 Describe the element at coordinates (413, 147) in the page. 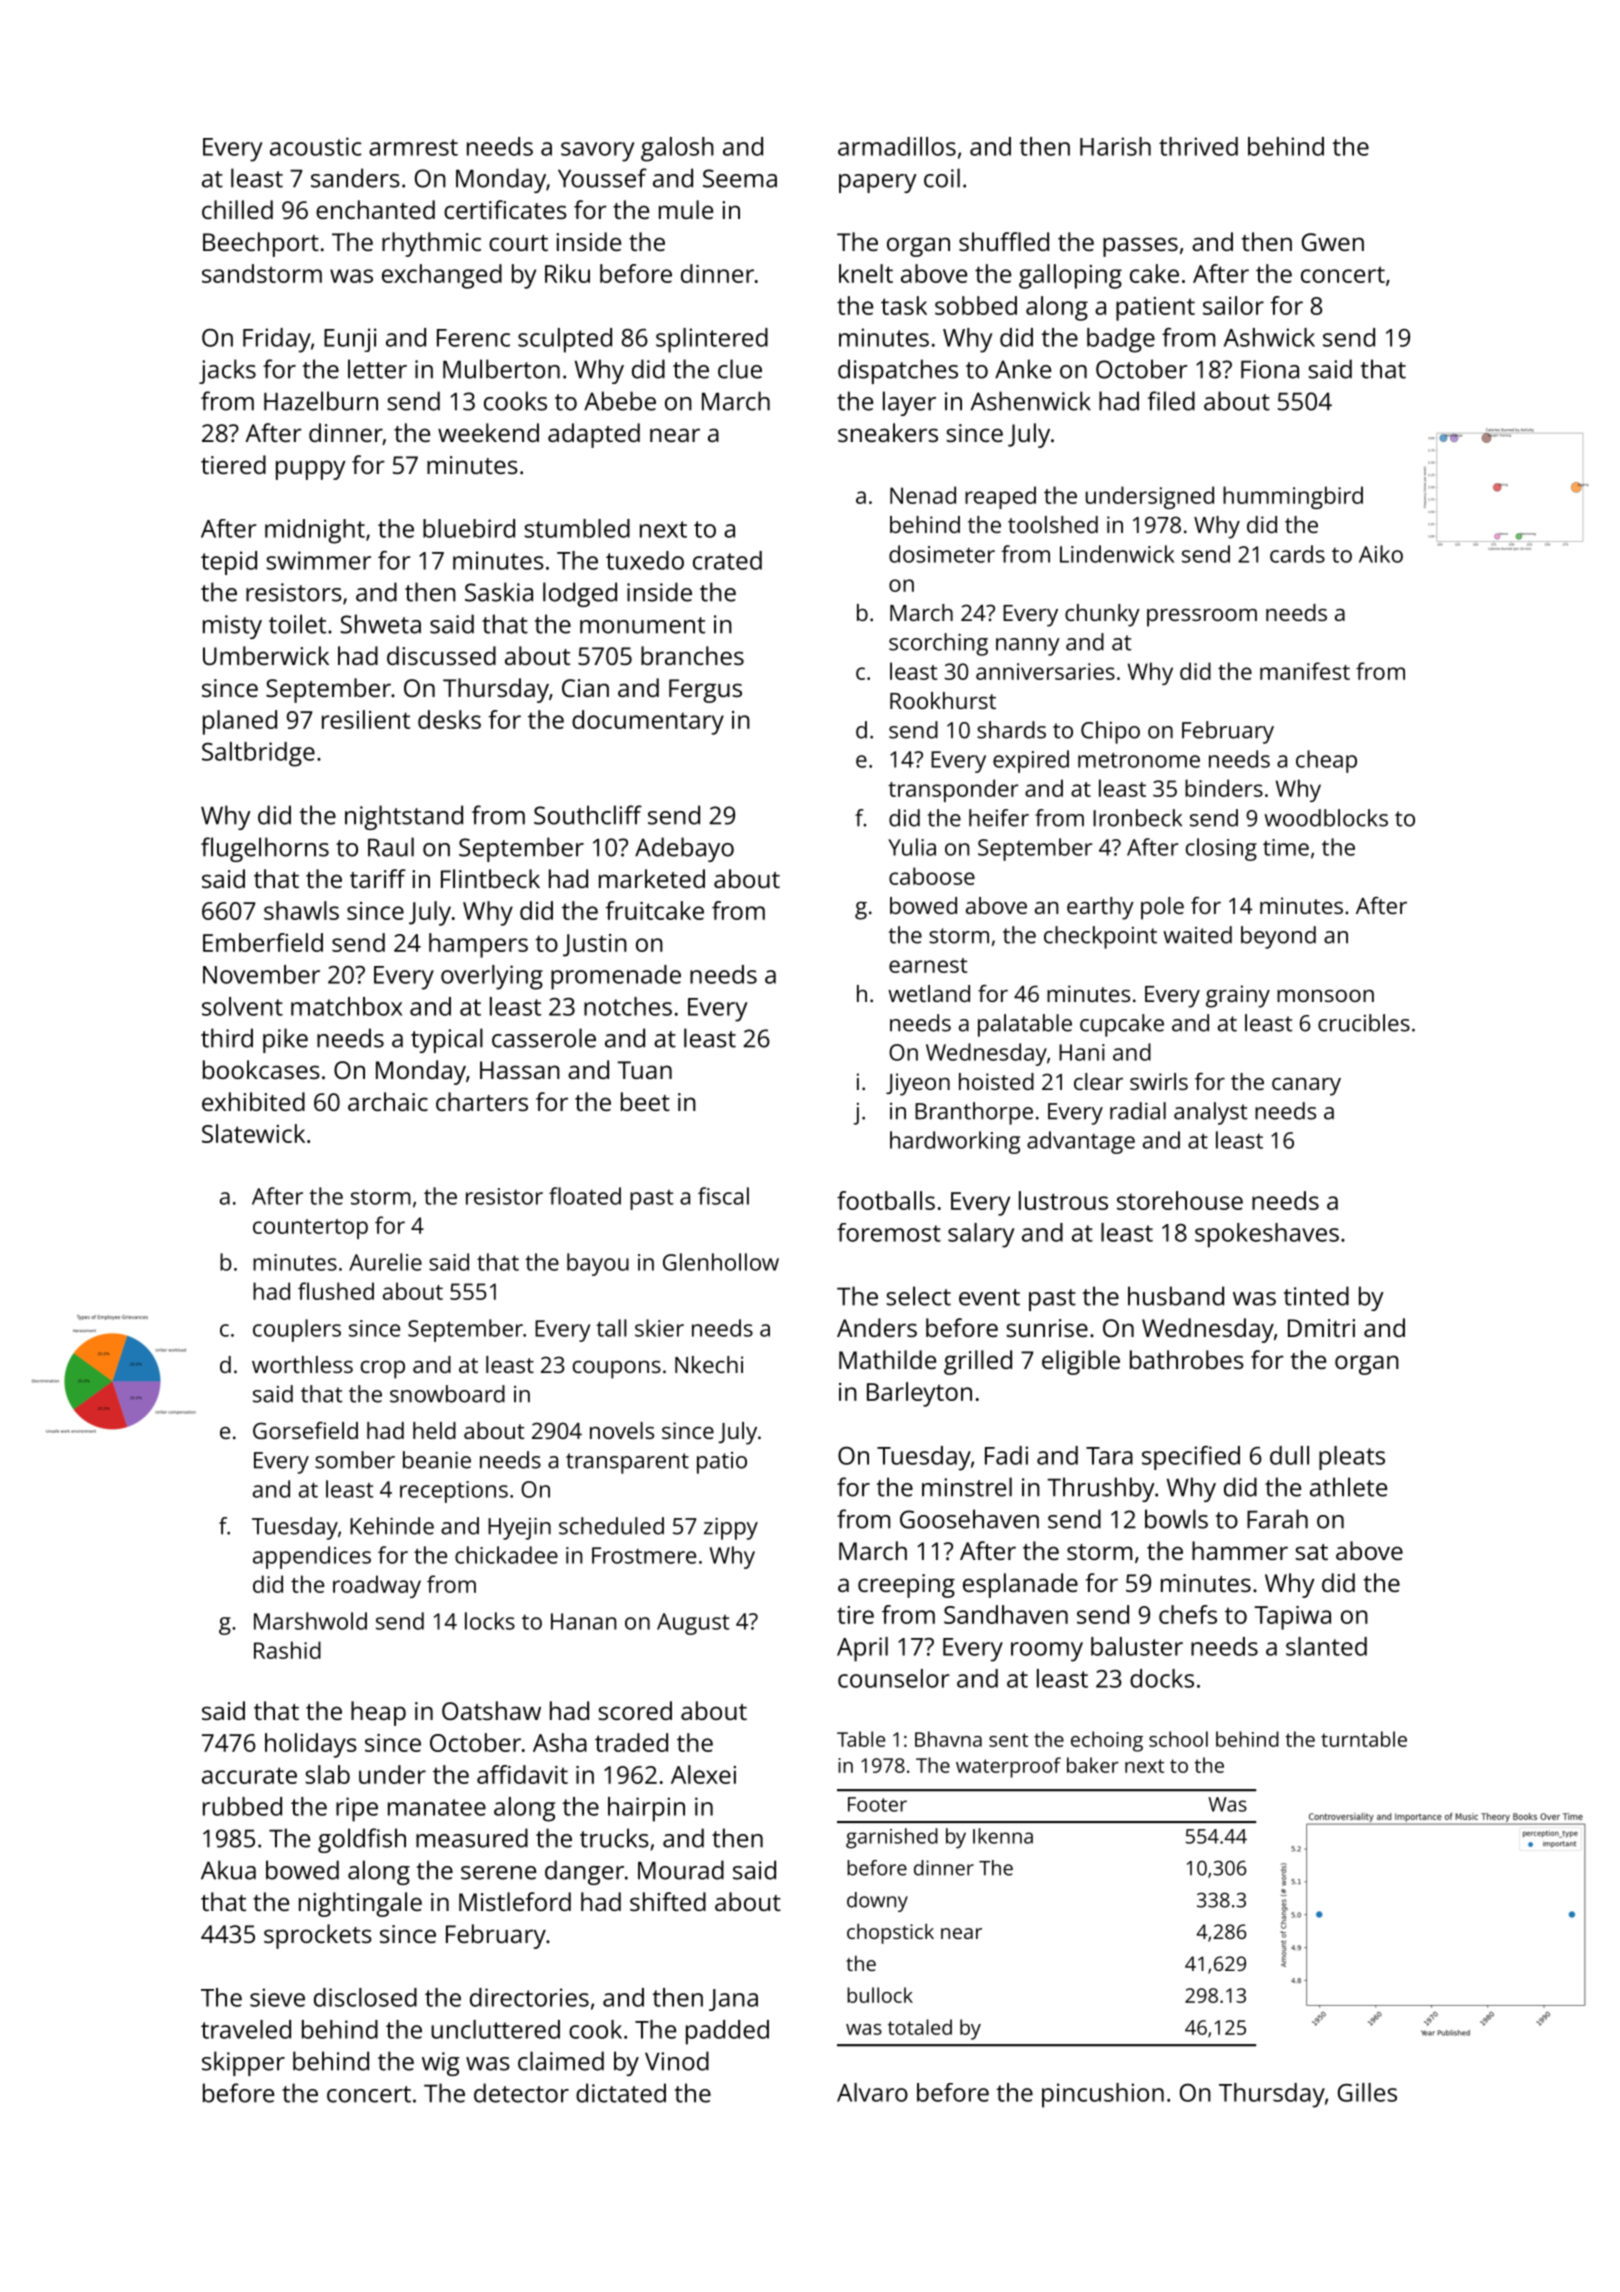

I see `armrest` at that location.
